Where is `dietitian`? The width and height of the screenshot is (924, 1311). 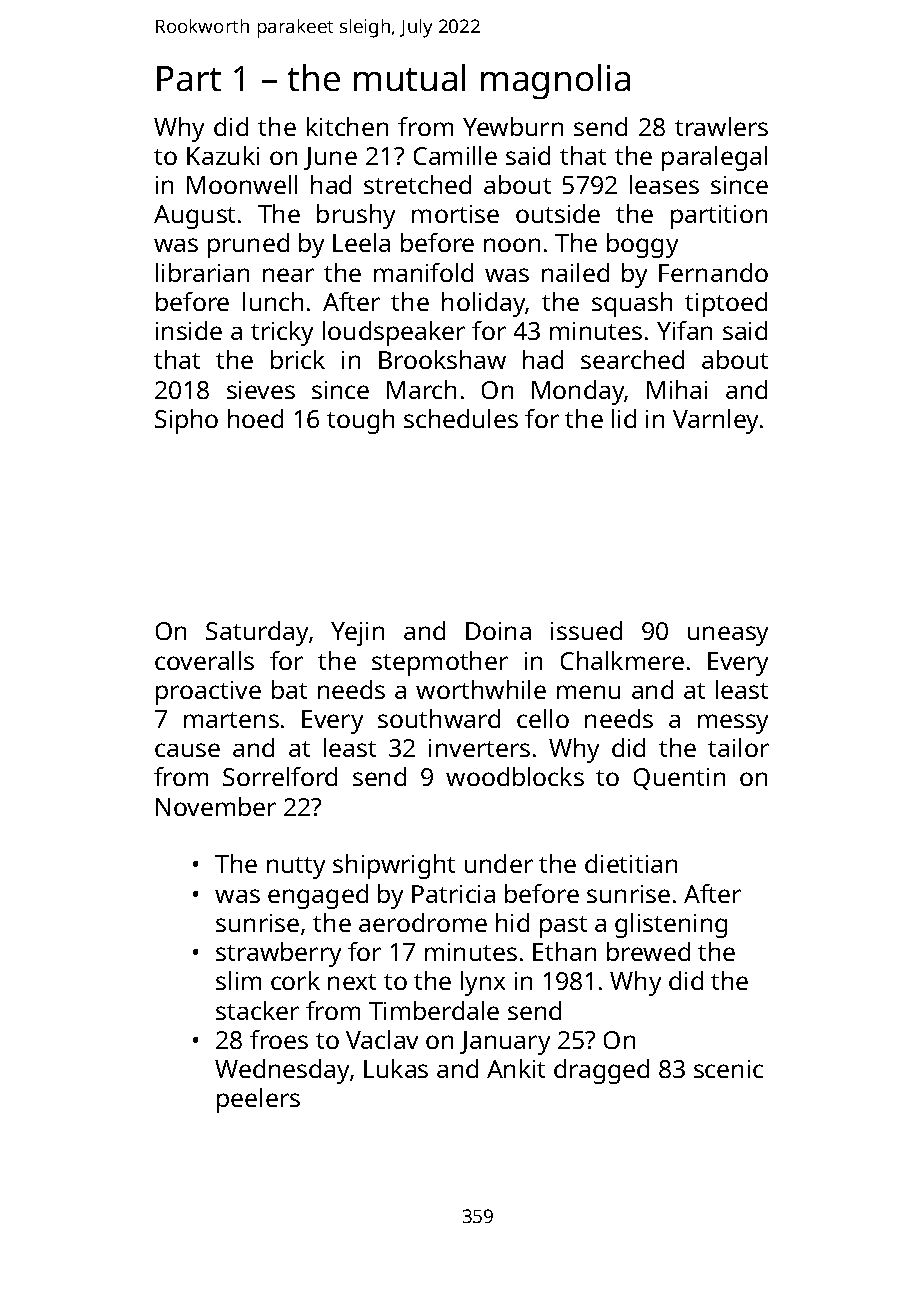 dietitian is located at coordinates (631, 863).
